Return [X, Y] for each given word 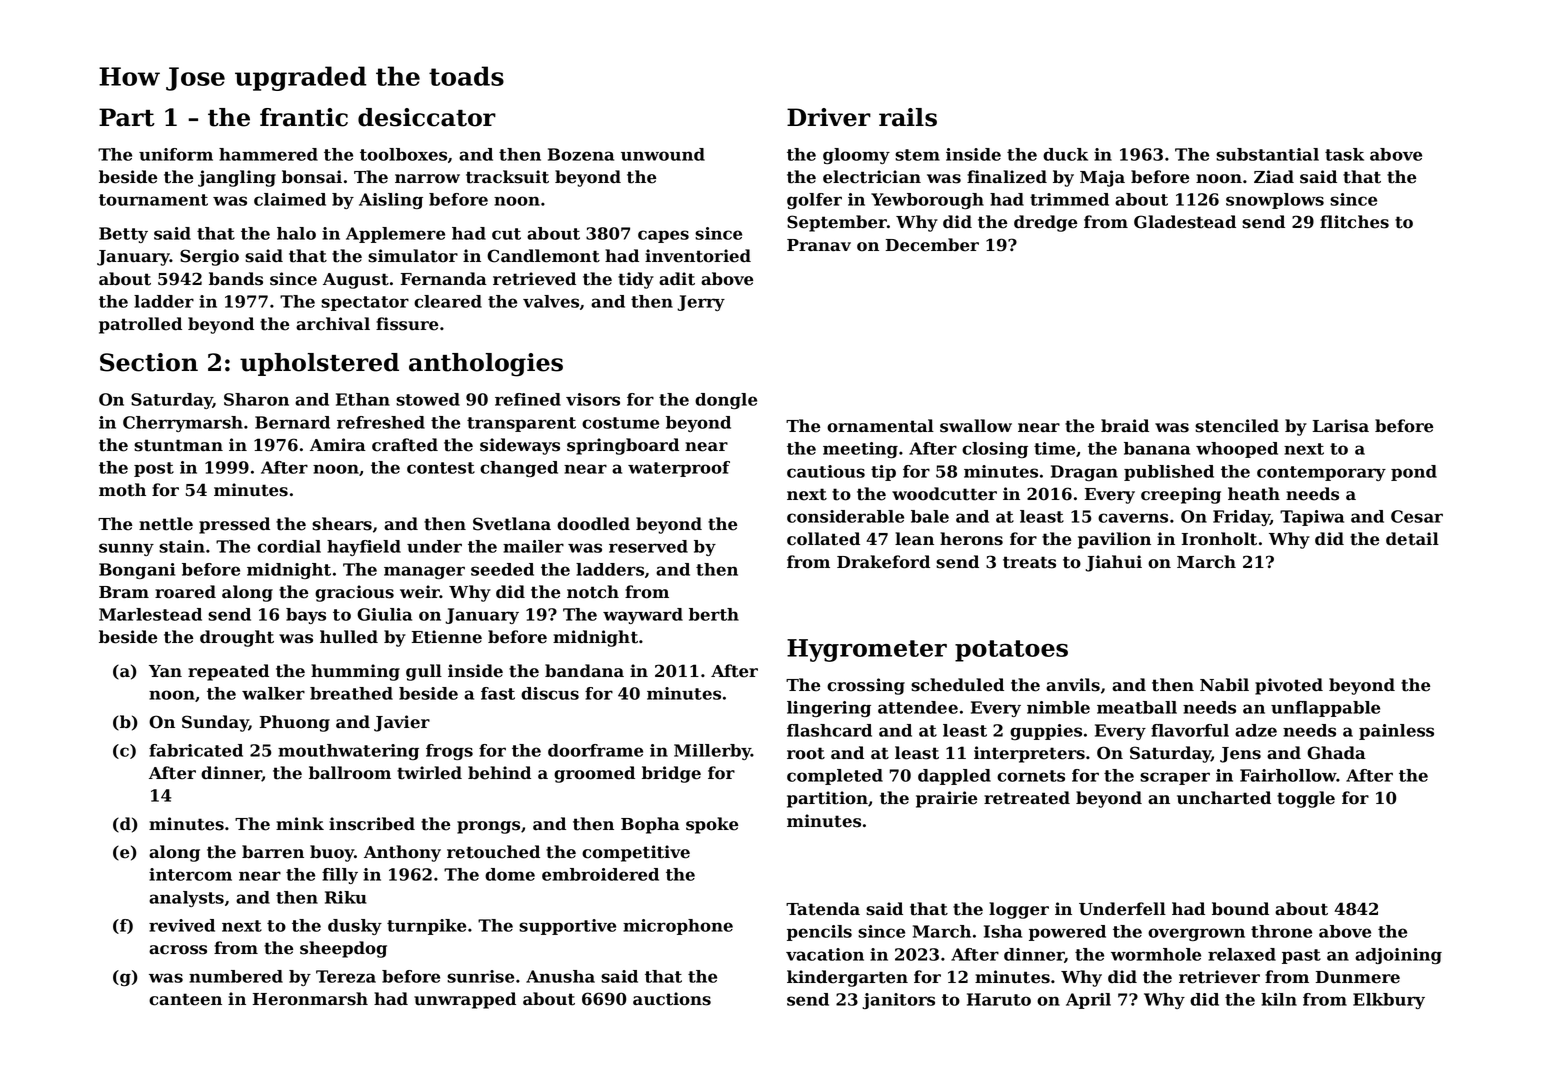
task [1344, 154]
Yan [165, 671]
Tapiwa [1312, 518]
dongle [726, 401]
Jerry [701, 303]
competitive [636, 853]
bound [1240, 909]
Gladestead [1185, 222]
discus [550, 693]
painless [1396, 732]
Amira [338, 445]
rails [908, 117]
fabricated [196, 750]
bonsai [312, 177]
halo [296, 233]
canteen [185, 999]
